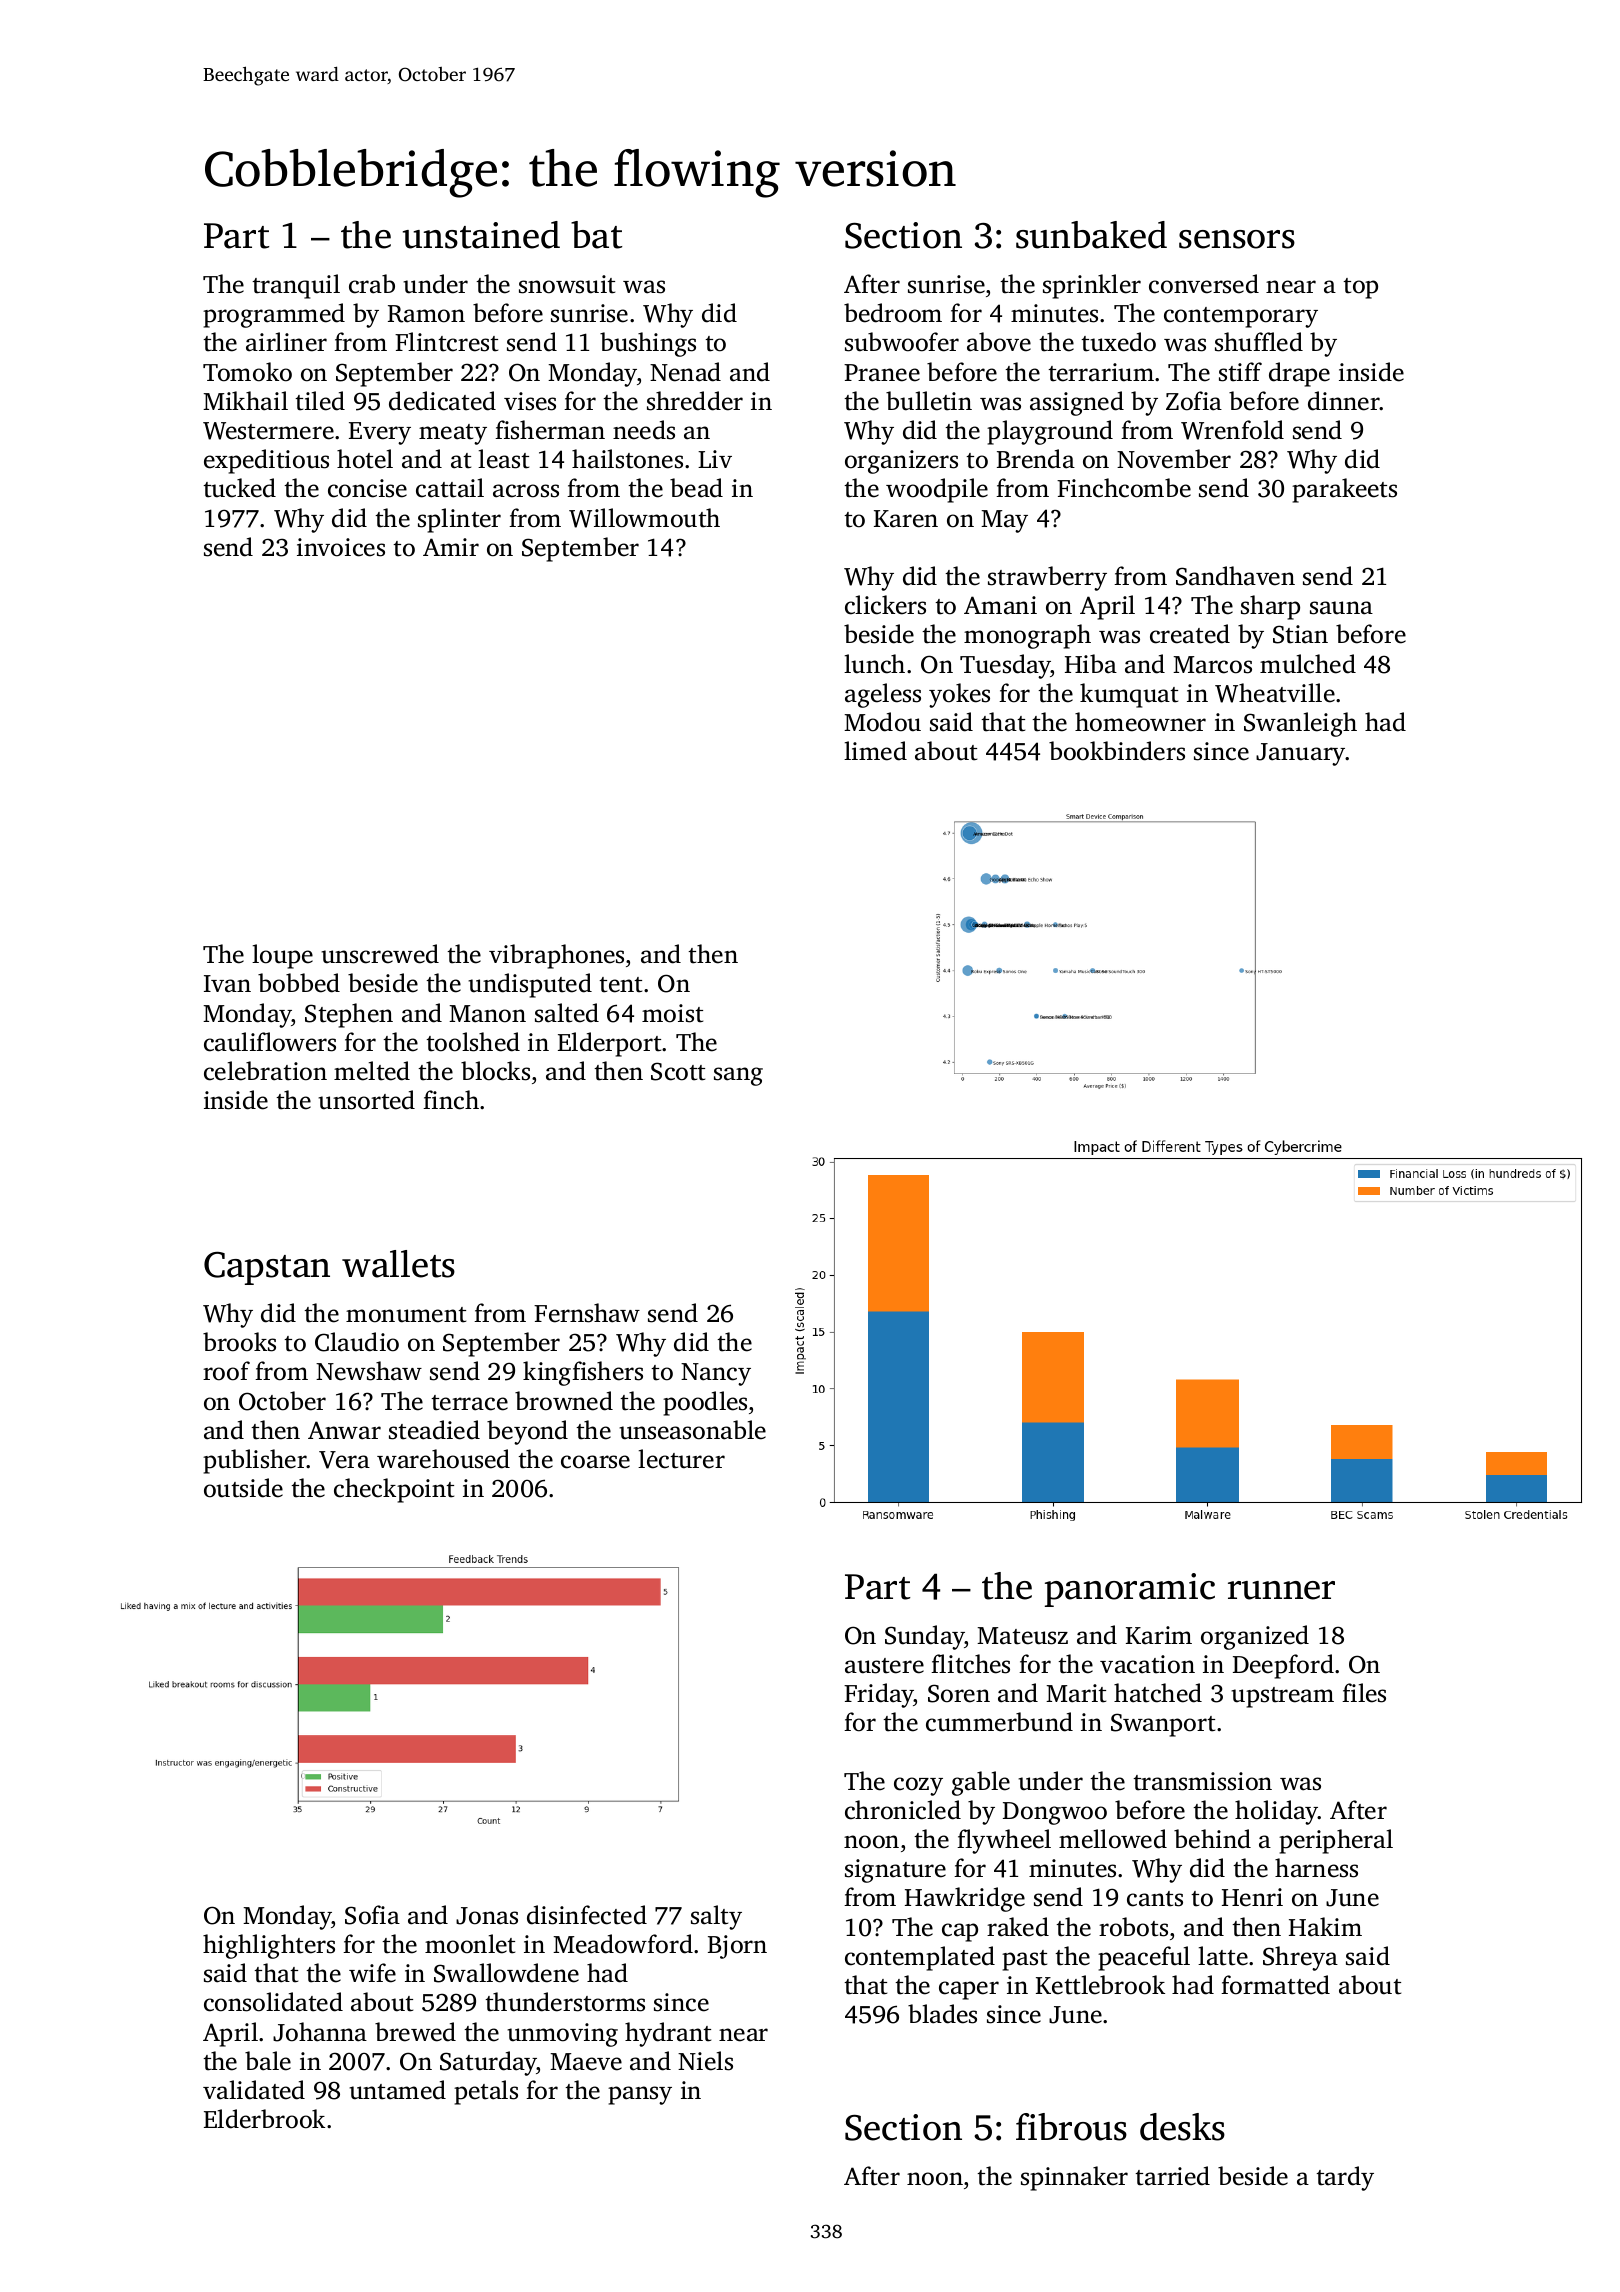  Describe the element at coordinates (1300, 724) in the screenshot. I see `Swanleigh` at that location.
